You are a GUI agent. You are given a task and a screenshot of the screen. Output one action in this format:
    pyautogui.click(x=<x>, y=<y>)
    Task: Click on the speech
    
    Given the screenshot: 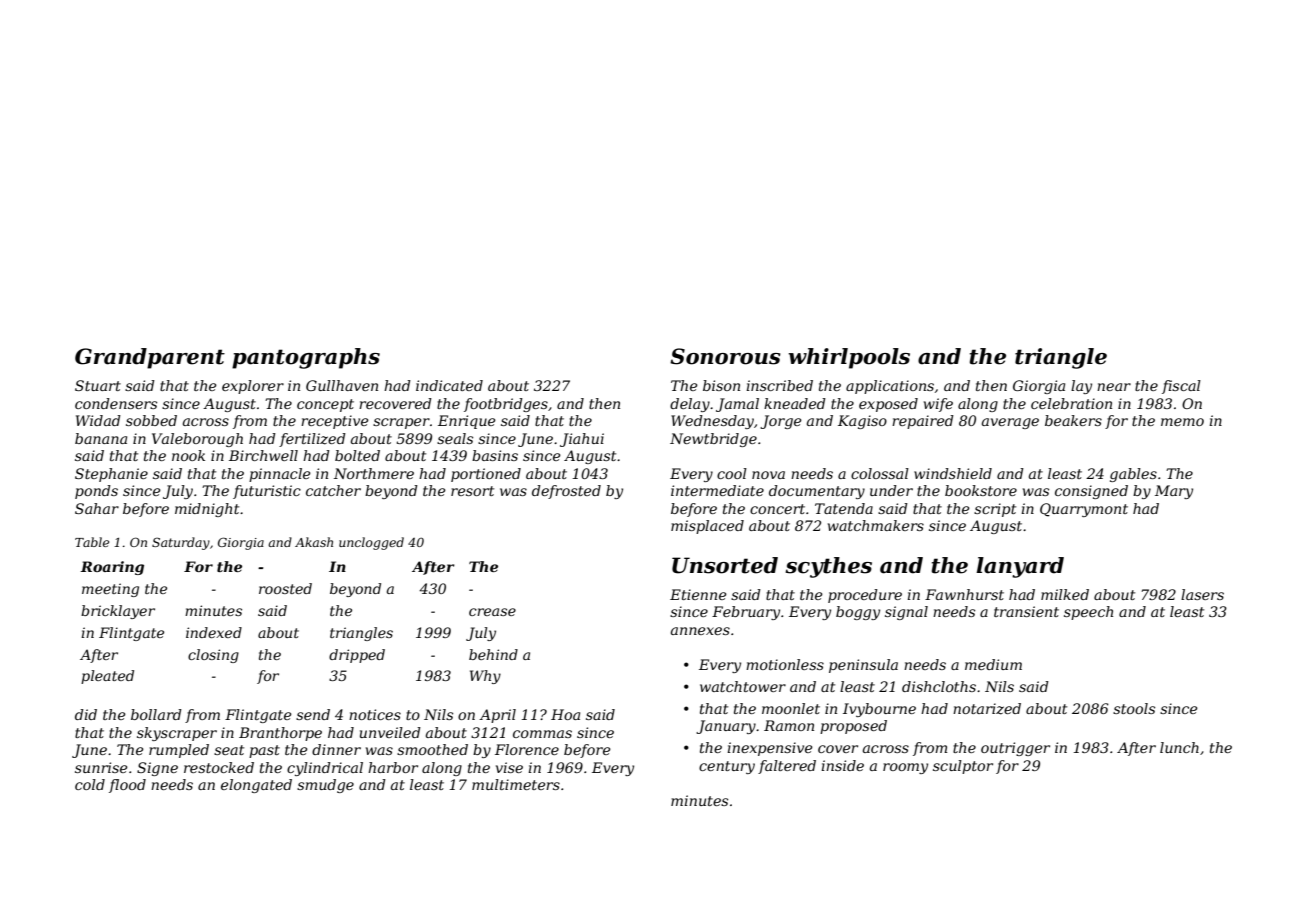 What is the action you would take?
    pyautogui.click(x=1088, y=613)
